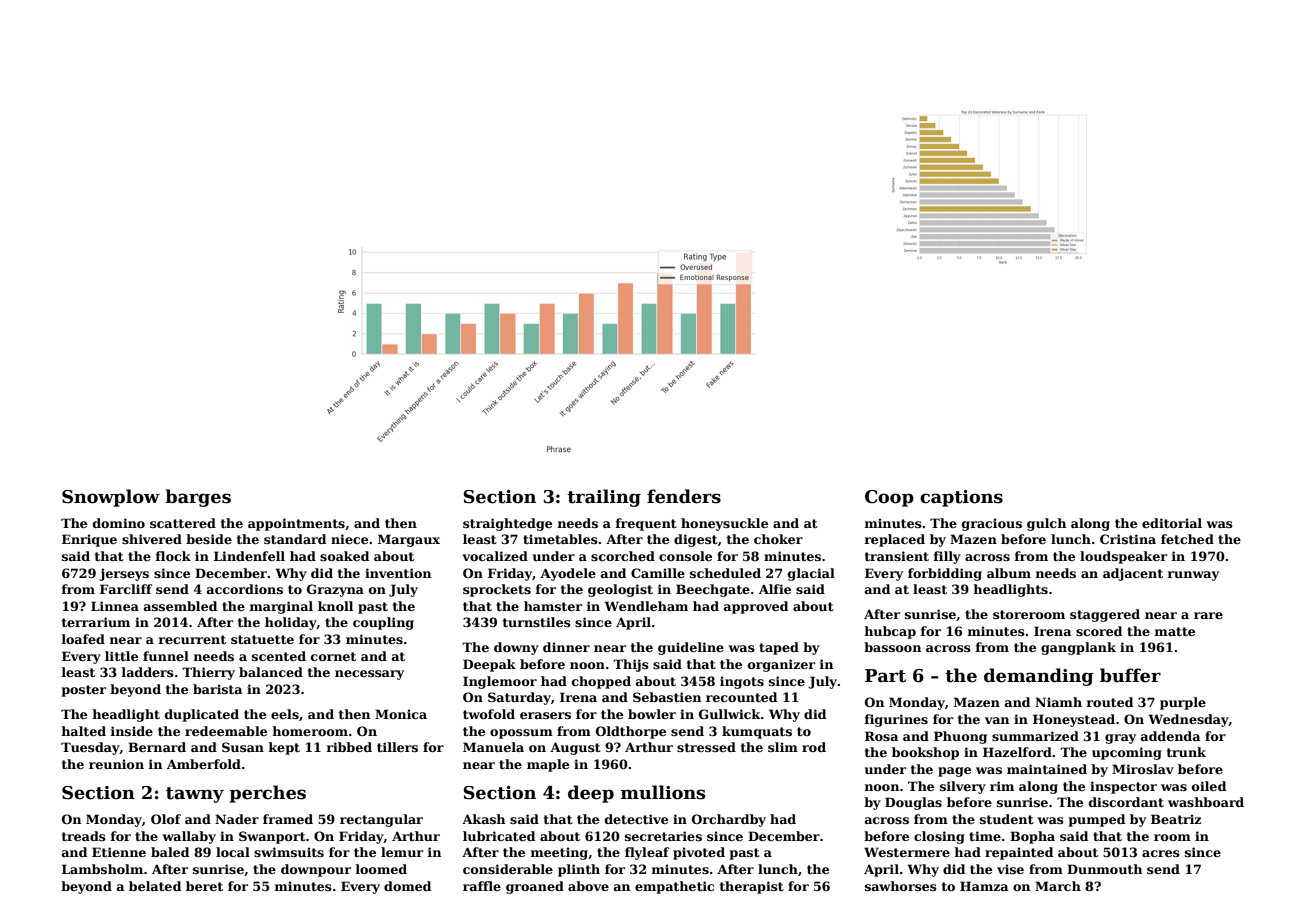 Image resolution: width=1308 pixels, height=924 pixels. Describe the element at coordinates (401, 714) in the document. I see `Monica` at that location.
